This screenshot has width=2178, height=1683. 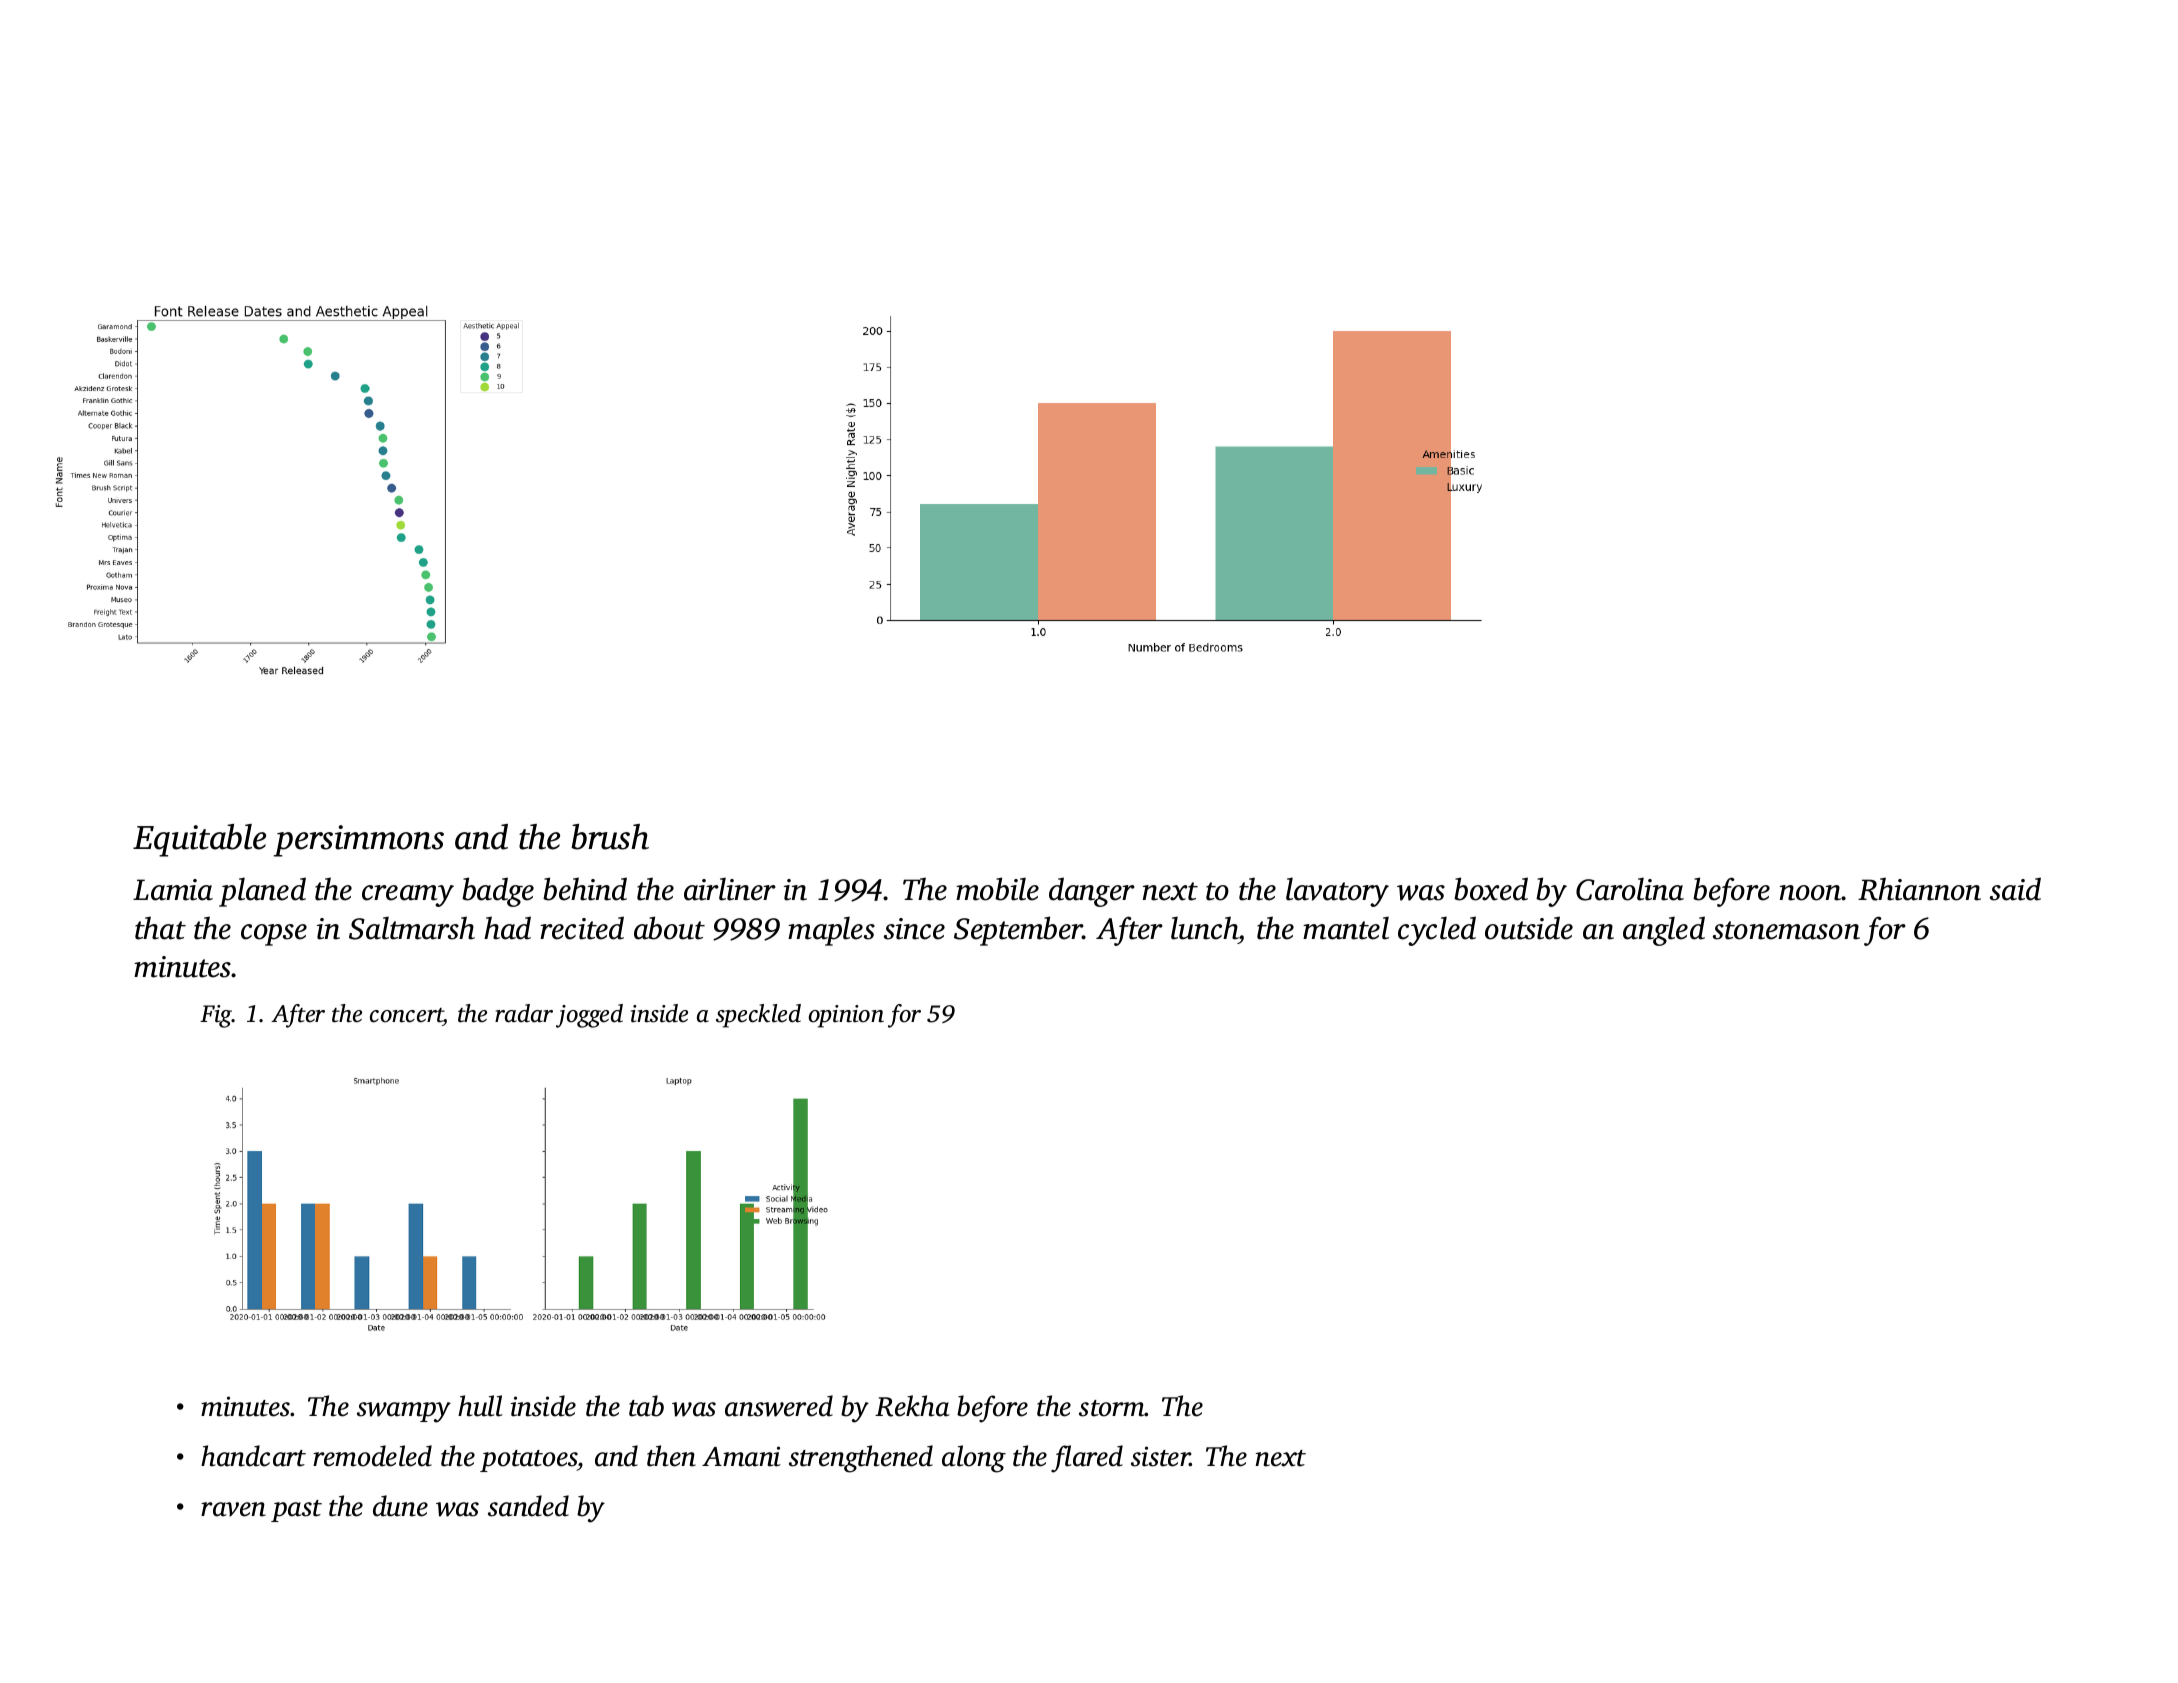 I want to click on concert, so click(x=407, y=1016).
